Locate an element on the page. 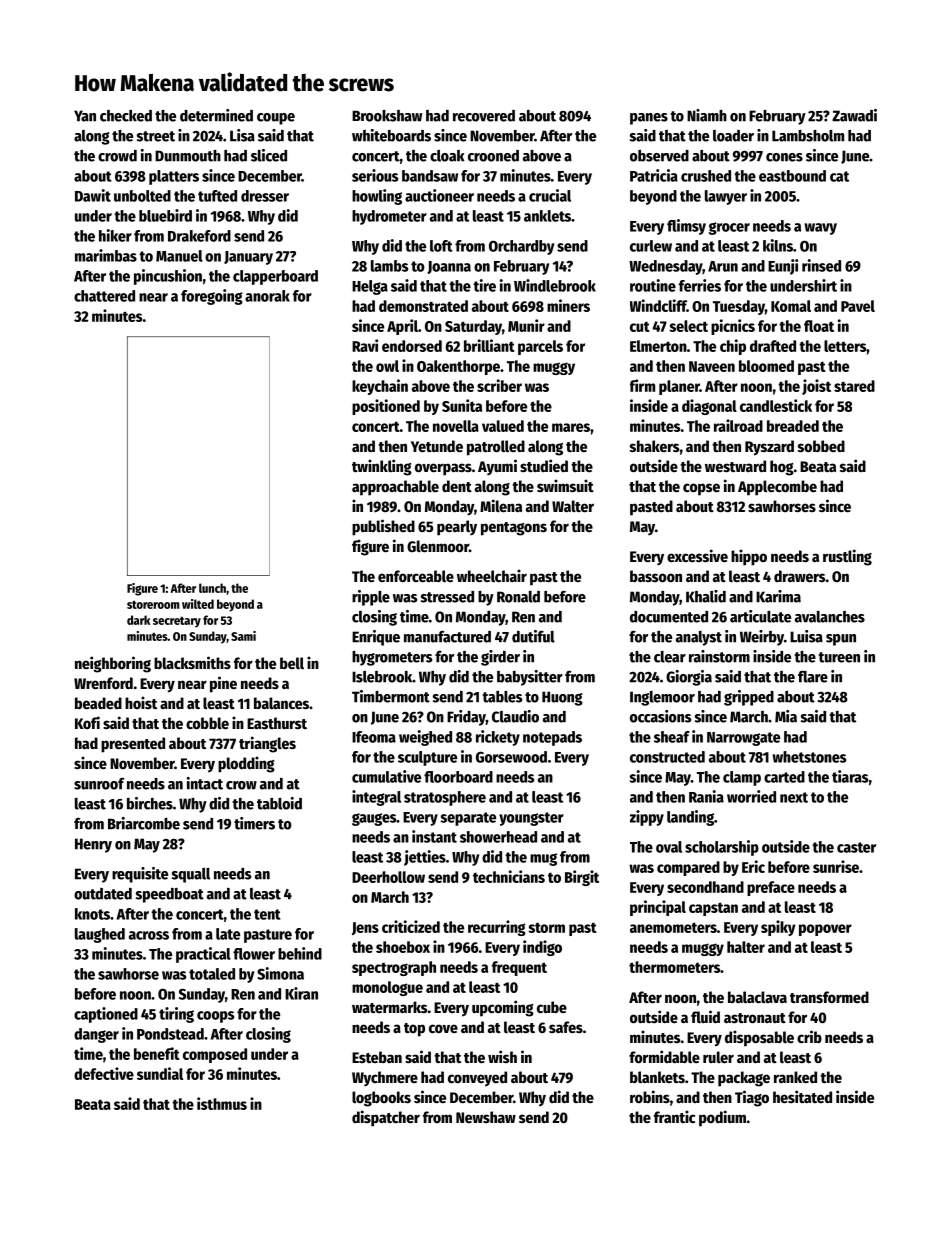 This image has width=952, height=1233. crucial is located at coordinates (550, 195).
